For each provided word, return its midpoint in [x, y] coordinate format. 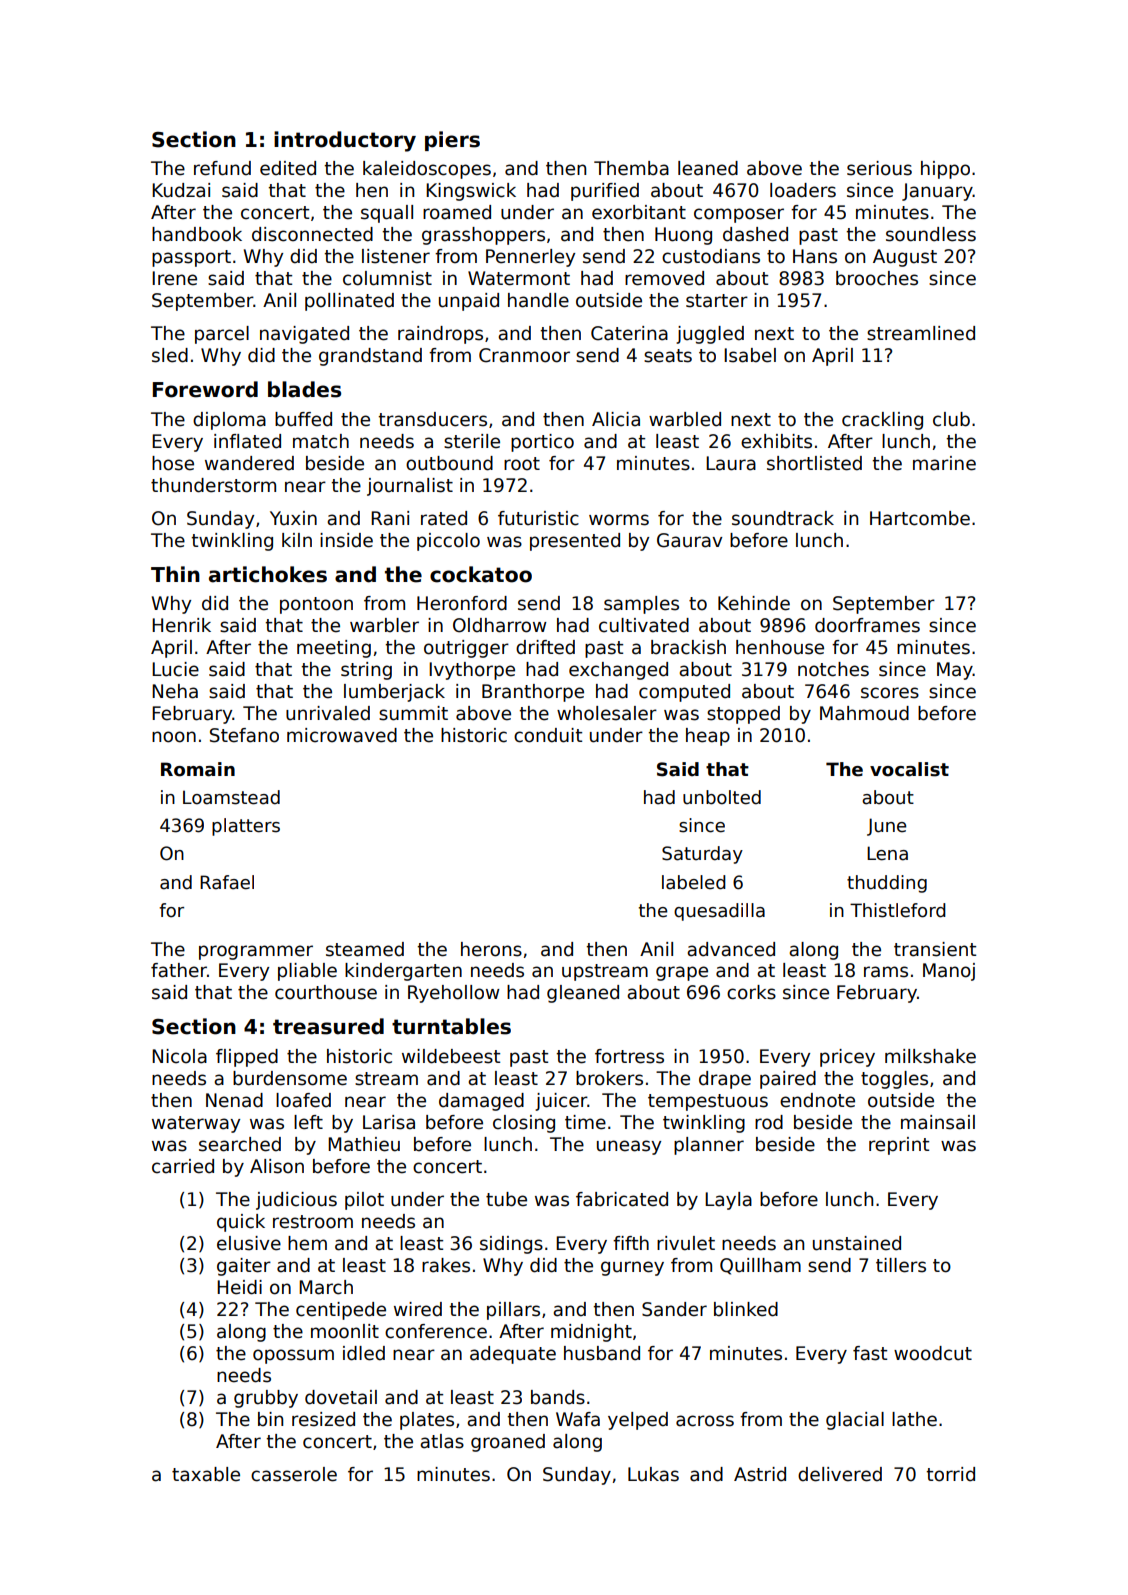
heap [708, 737]
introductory [345, 141]
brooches [877, 278]
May [955, 671]
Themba [631, 168]
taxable [206, 1474]
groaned [508, 1443]
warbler [384, 625]
